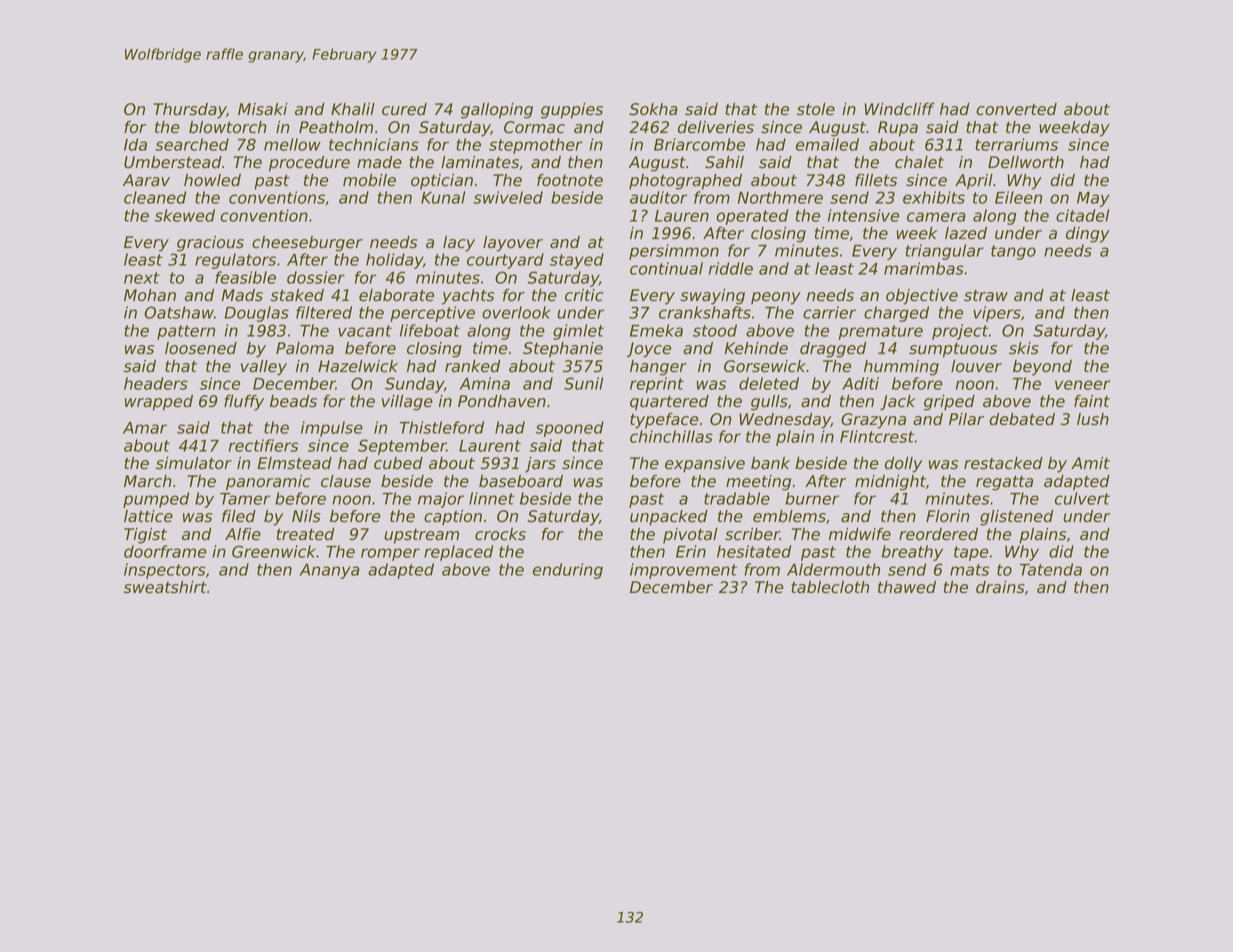 The image size is (1233, 952). Describe the element at coordinates (500, 534) in the document. I see `crocks` at that location.
